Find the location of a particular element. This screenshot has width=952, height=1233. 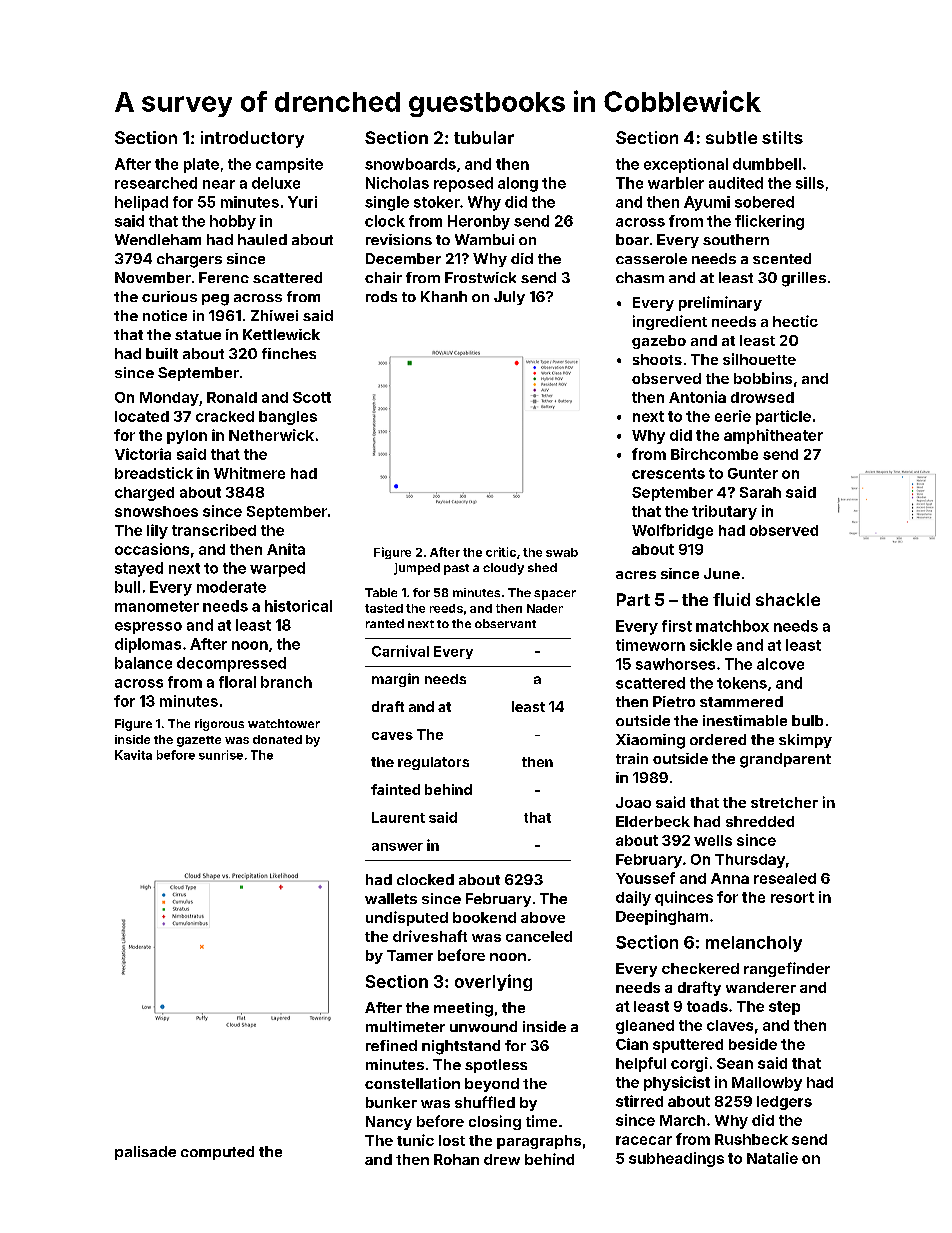

along is located at coordinates (518, 184).
